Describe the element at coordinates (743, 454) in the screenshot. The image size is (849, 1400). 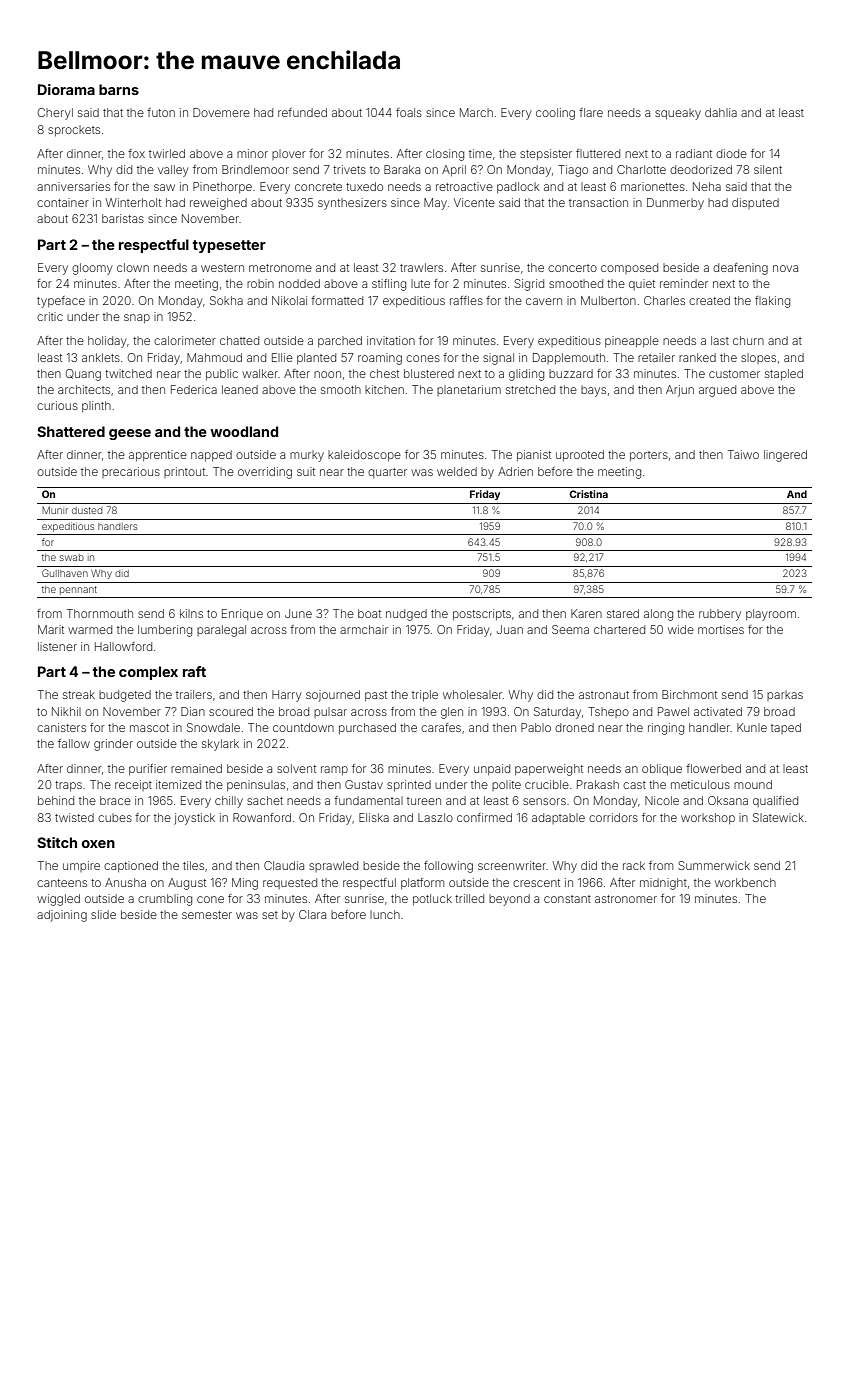
I see `Taiwo` at that location.
